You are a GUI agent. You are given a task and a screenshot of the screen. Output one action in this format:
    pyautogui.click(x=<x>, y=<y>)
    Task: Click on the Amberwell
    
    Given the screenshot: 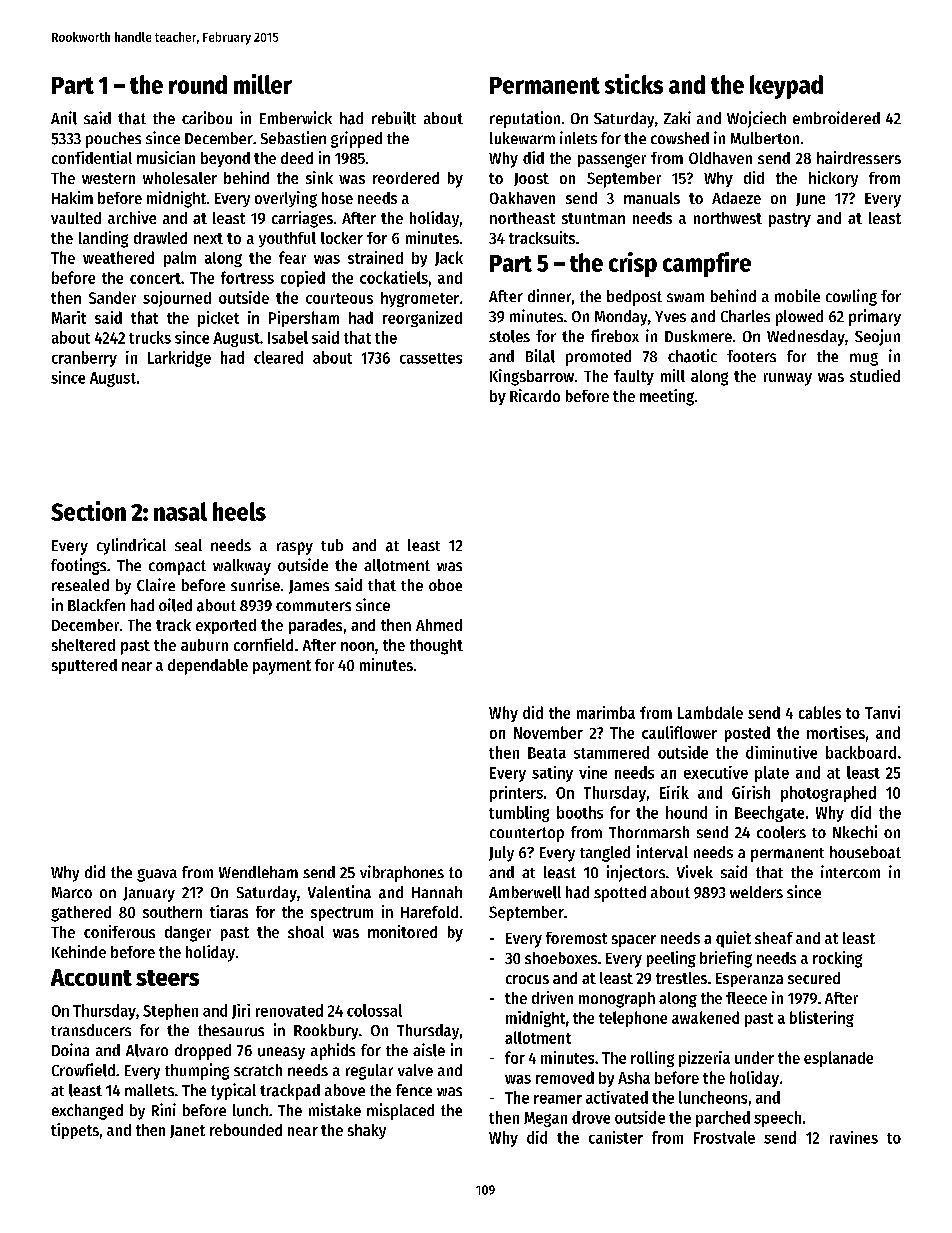 What is the action you would take?
    pyautogui.click(x=525, y=892)
